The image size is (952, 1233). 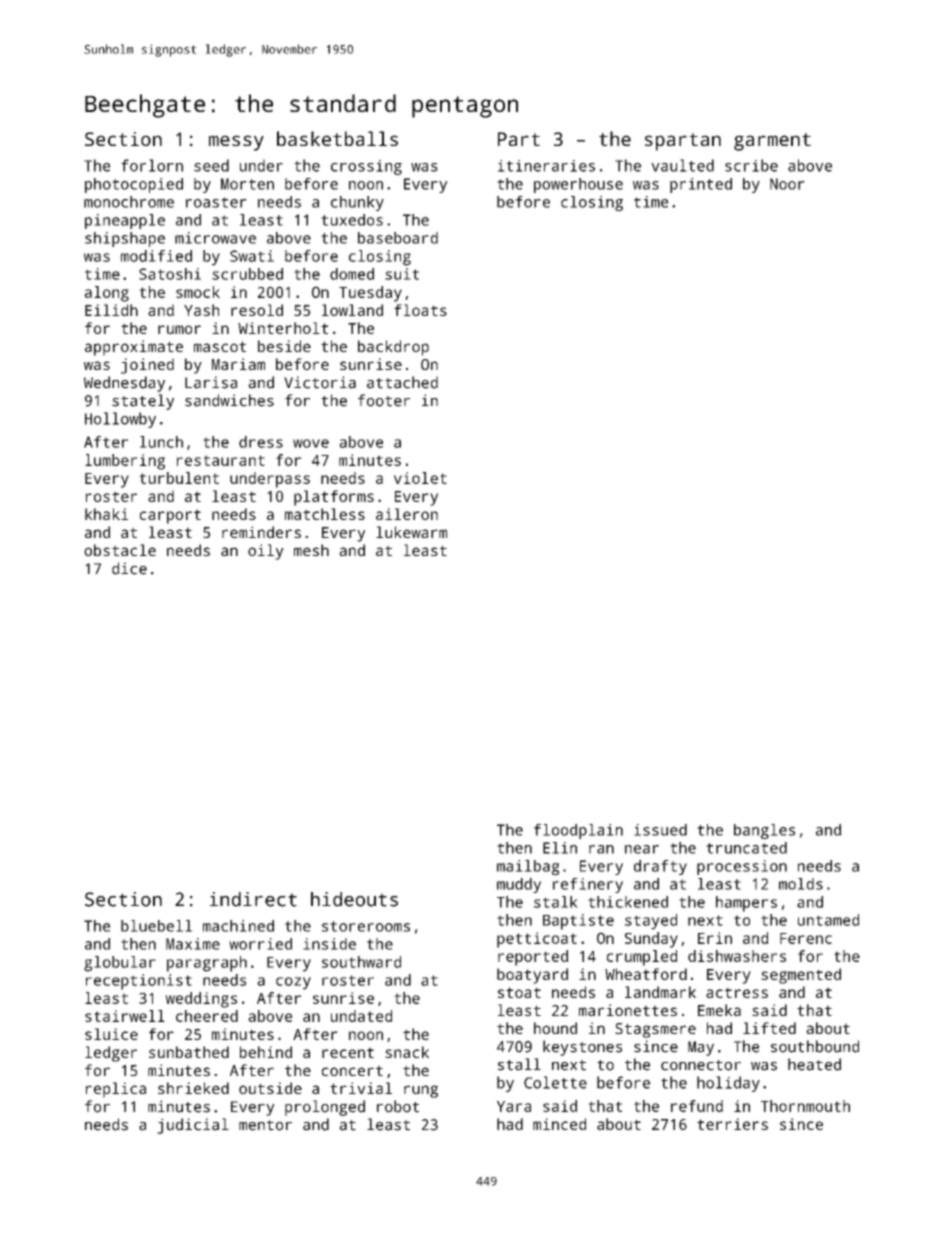 I want to click on oily, so click(x=266, y=552).
